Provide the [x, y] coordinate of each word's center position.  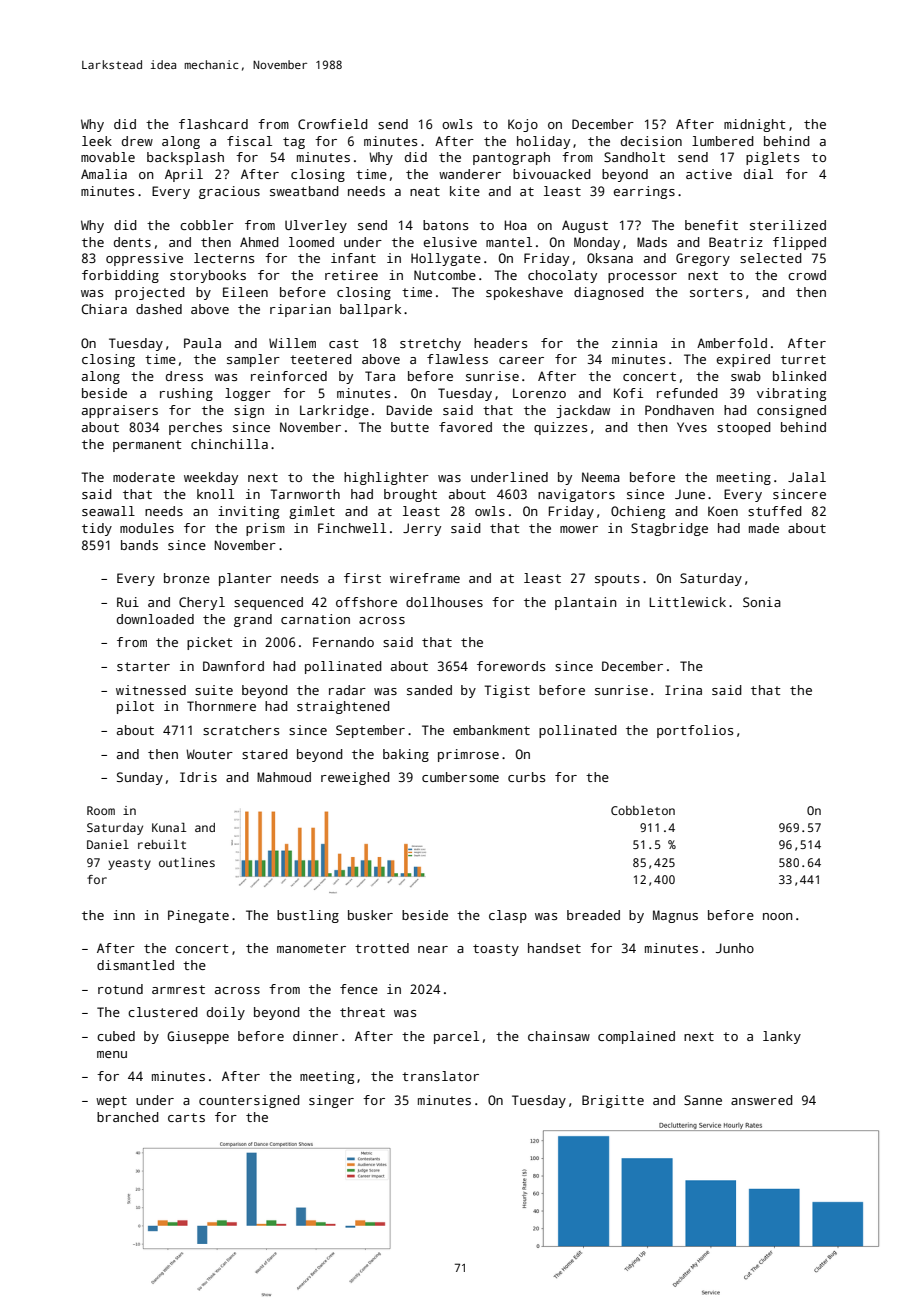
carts [186, 1117]
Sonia [762, 602]
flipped [799, 243]
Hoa [516, 225]
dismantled [135, 965]
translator [440, 1076]
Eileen [245, 292]
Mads [652, 242]
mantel [509, 242]
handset [554, 948]
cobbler [207, 225]
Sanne [703, 1100]
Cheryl [202, 603]
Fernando [343, 642]
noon [777, 916]
